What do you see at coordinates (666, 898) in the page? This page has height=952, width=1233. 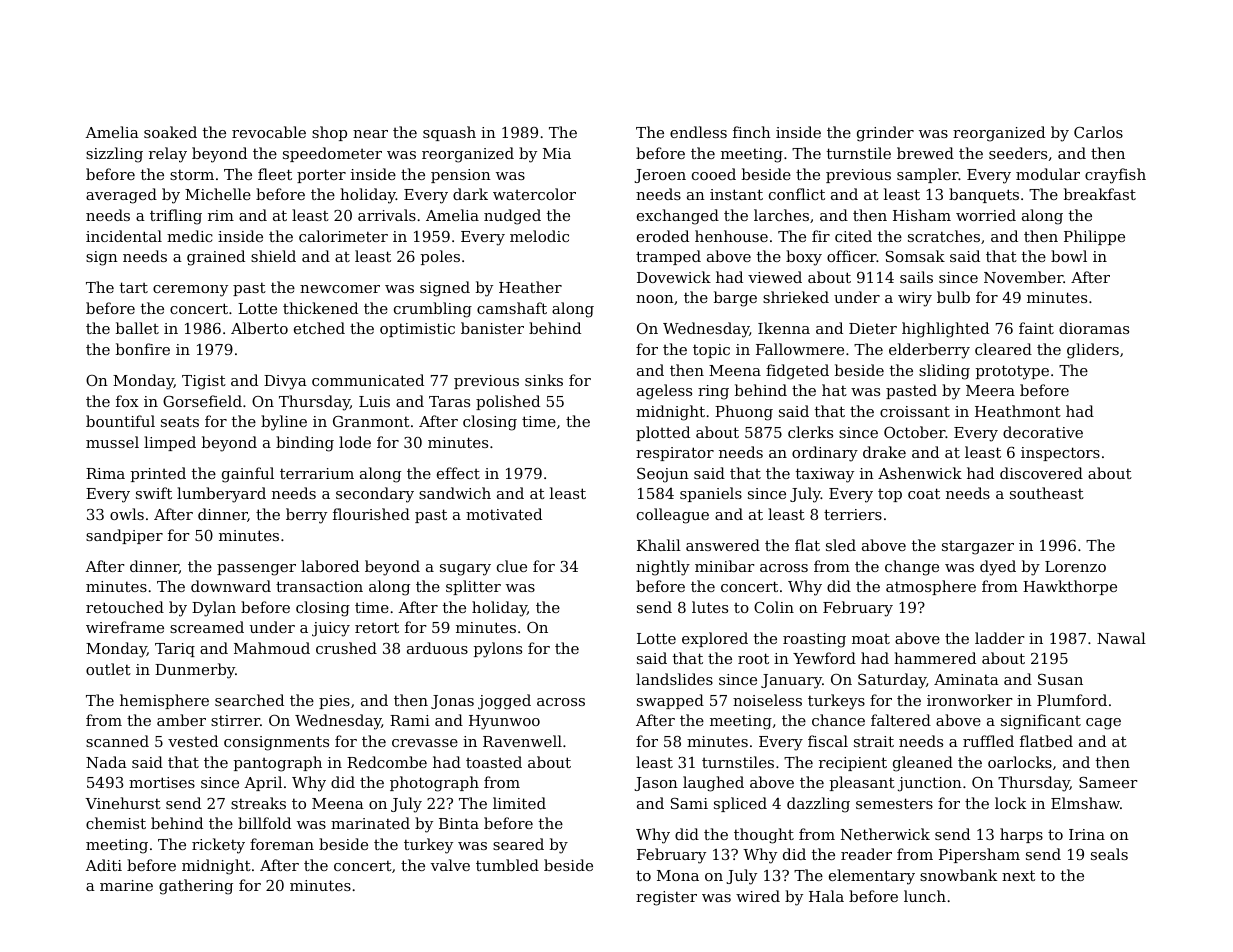 I see `register` at bounding box center [666, 898].
